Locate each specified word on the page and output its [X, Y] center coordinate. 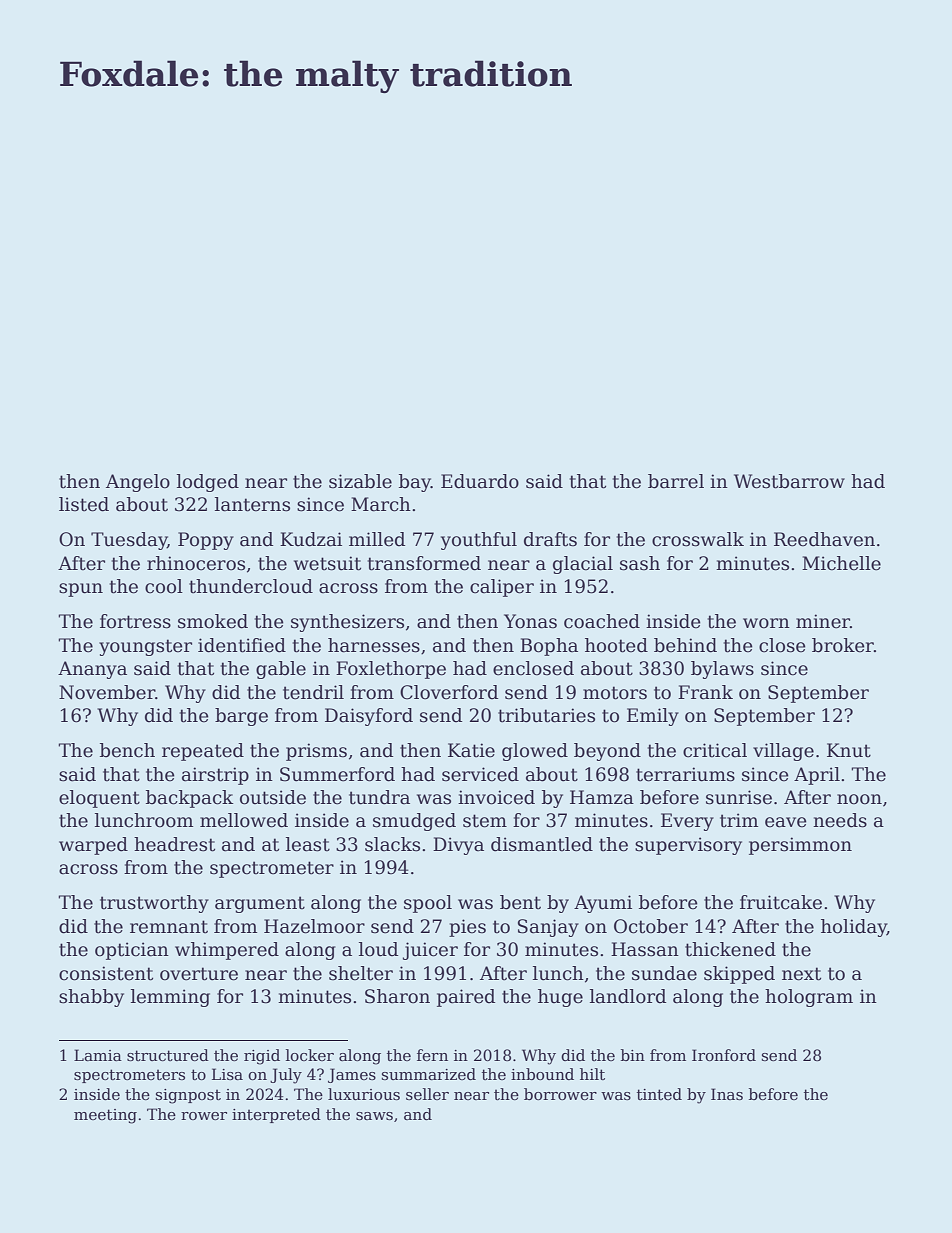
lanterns [252, 504]
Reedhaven [824, 539]
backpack [190, 799]
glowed [535, 752]
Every [687, 822]
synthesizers [347, 623]
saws [374, 1116]
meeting [105, 1116]
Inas [727, 1094]
